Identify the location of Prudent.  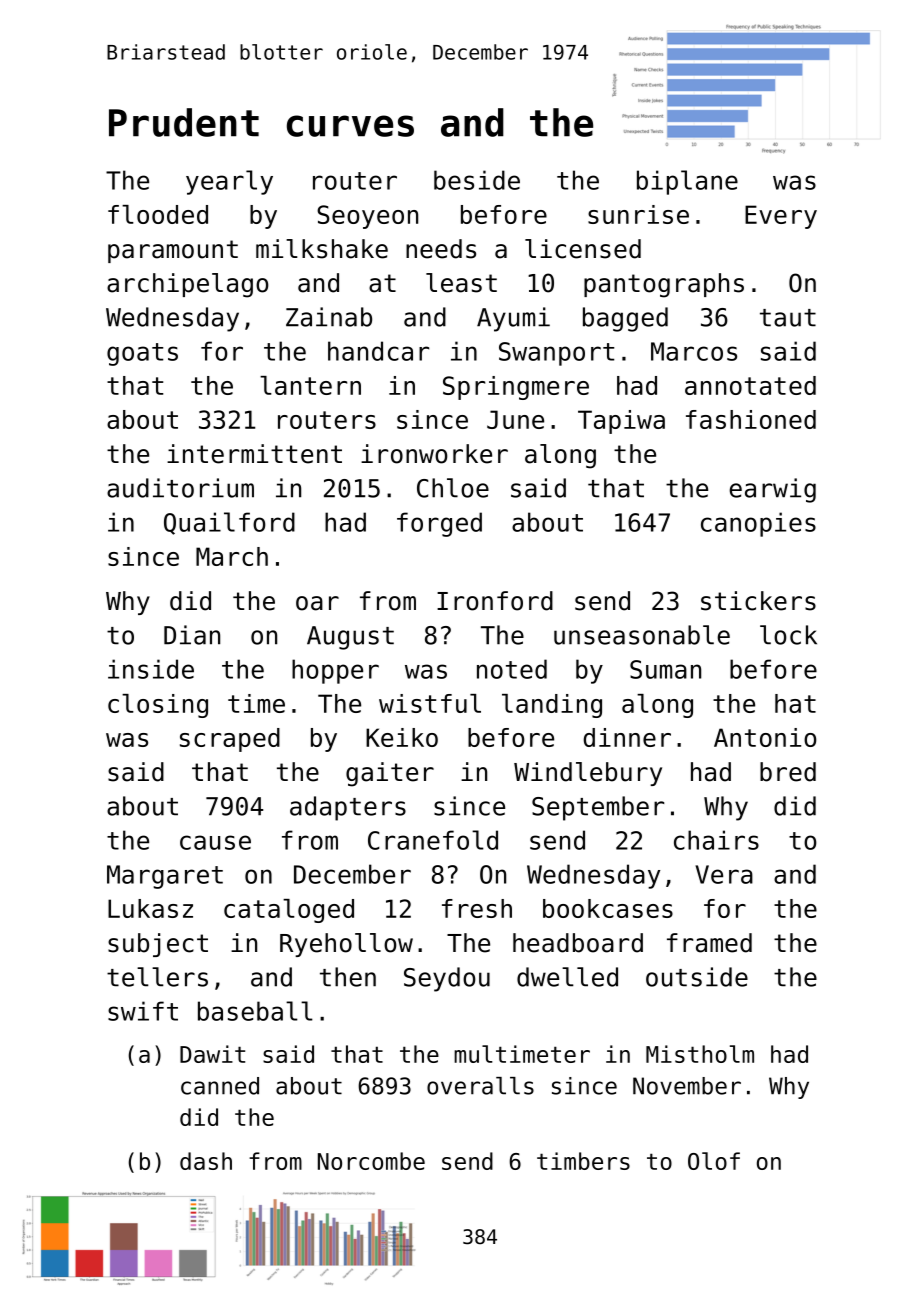
(184, 122).
